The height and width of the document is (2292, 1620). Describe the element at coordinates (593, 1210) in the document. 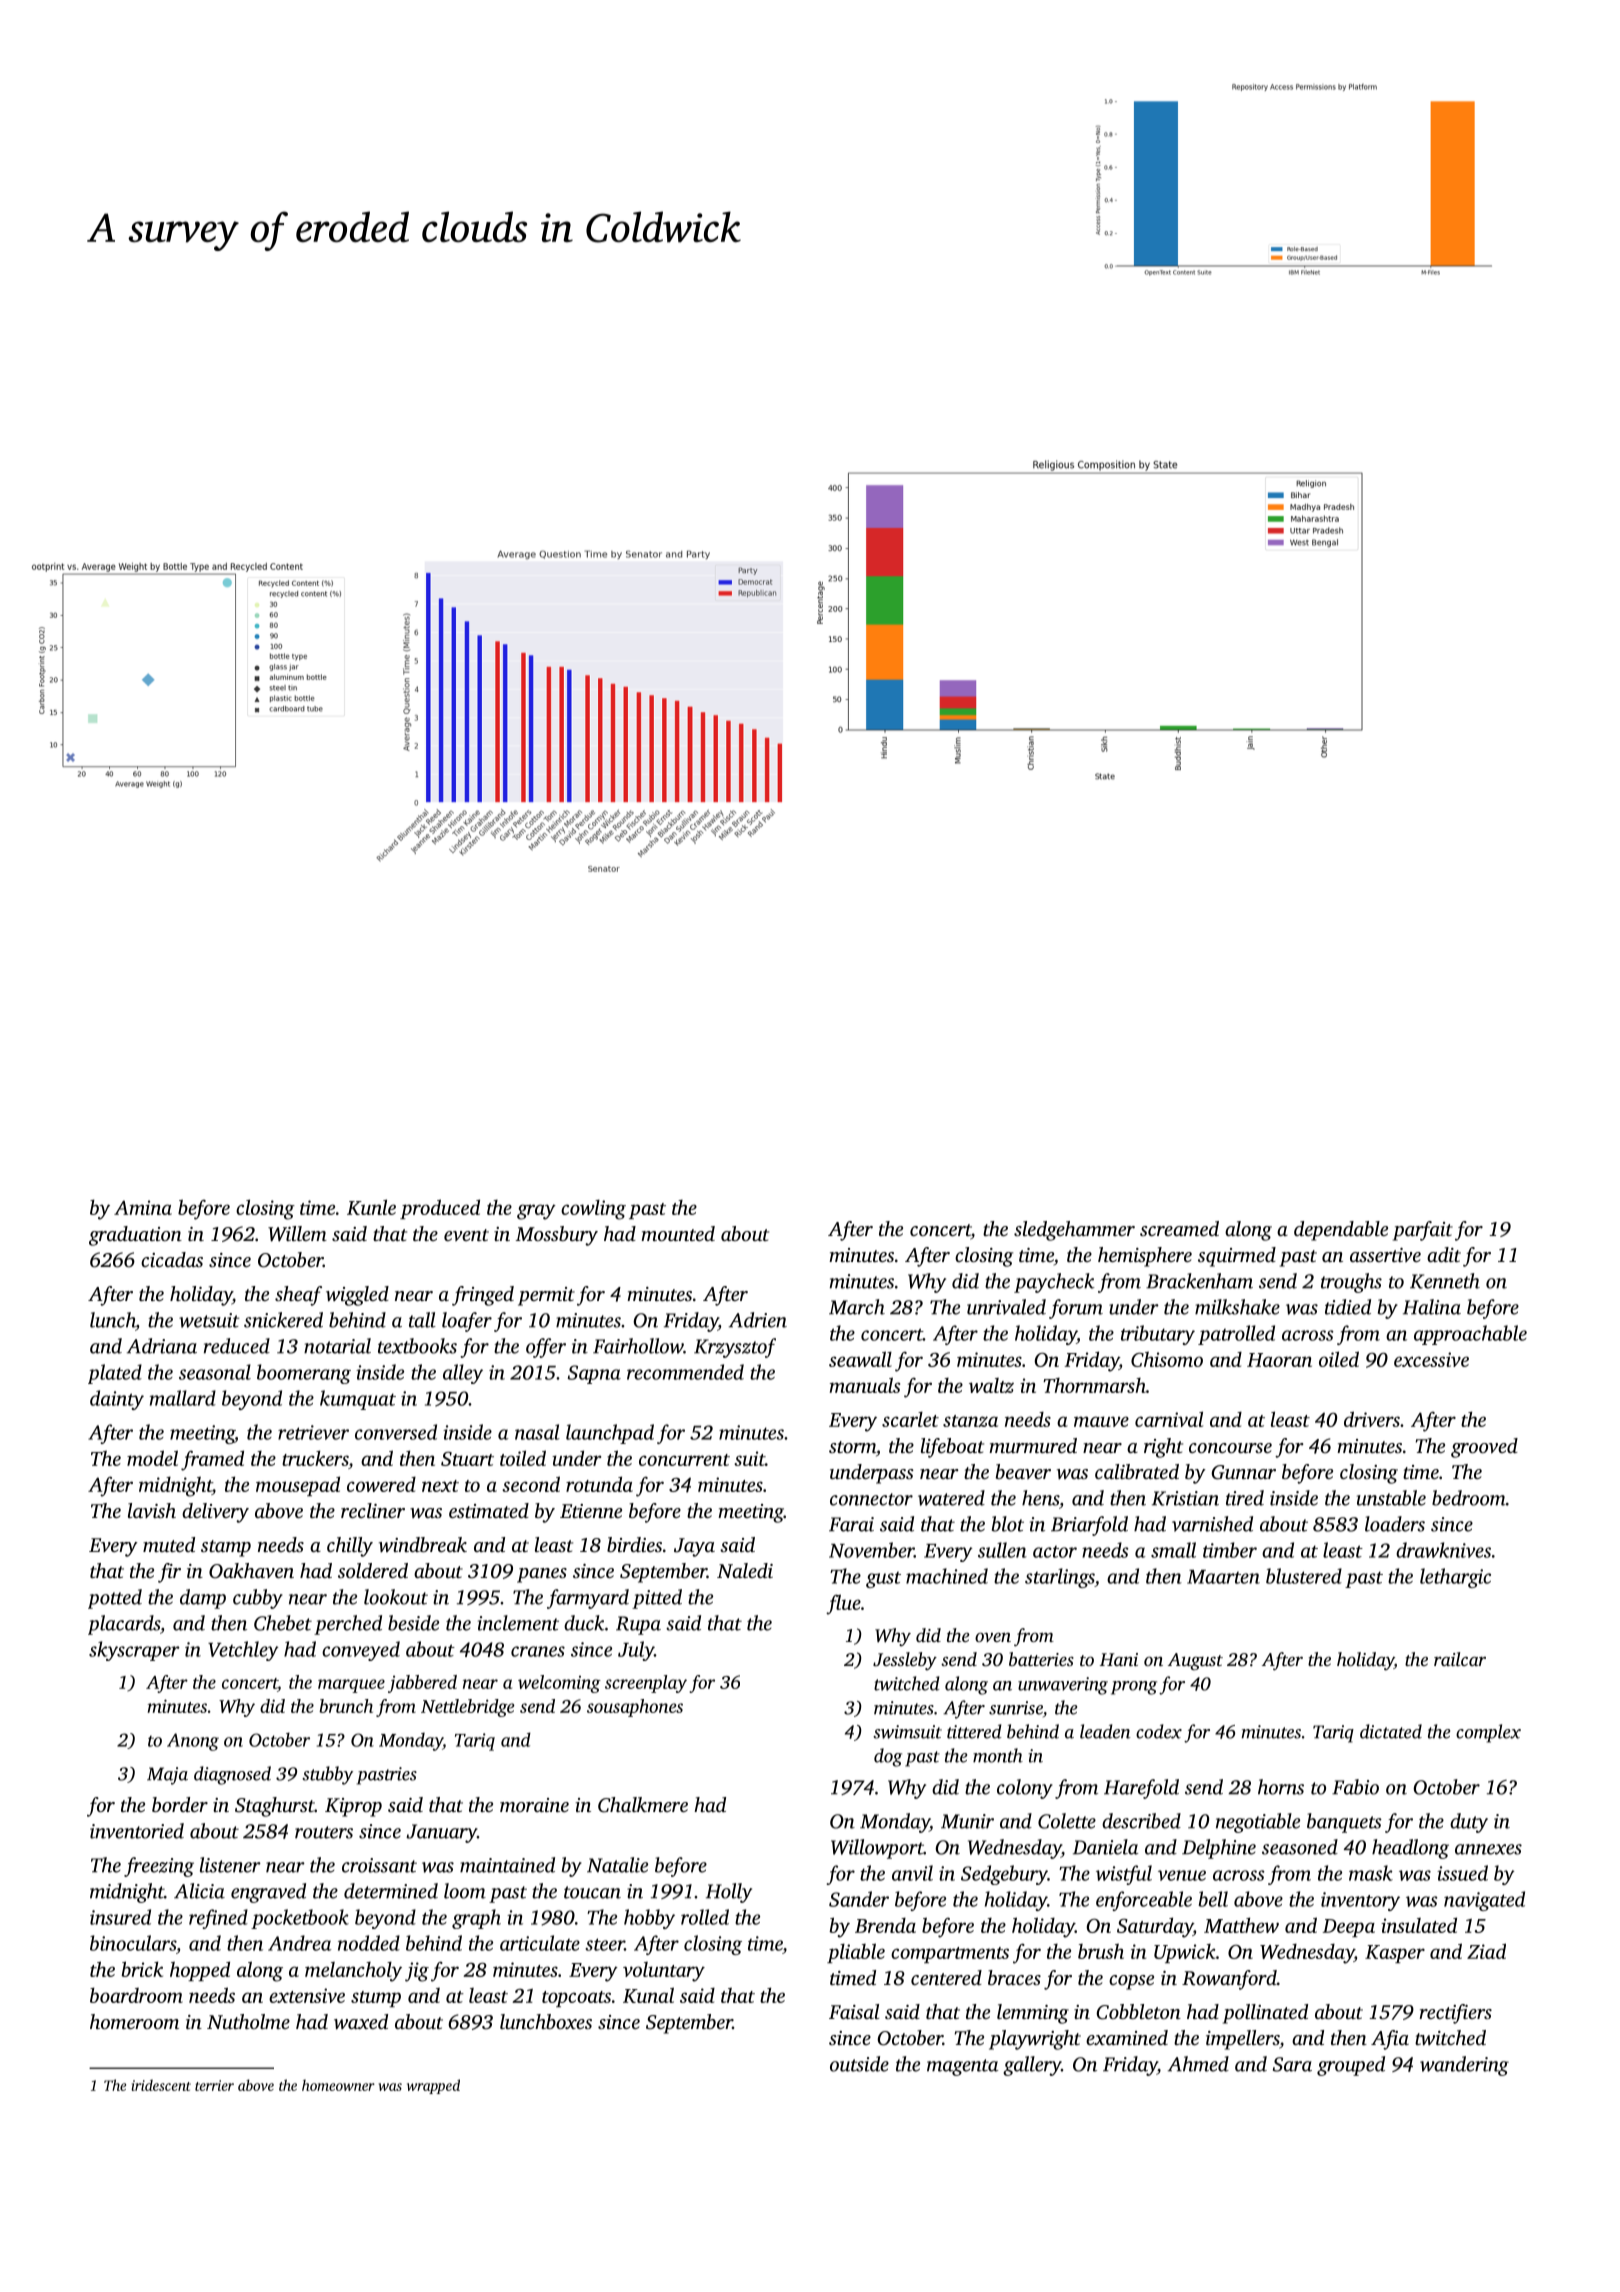

I see `cowling` at that location.
